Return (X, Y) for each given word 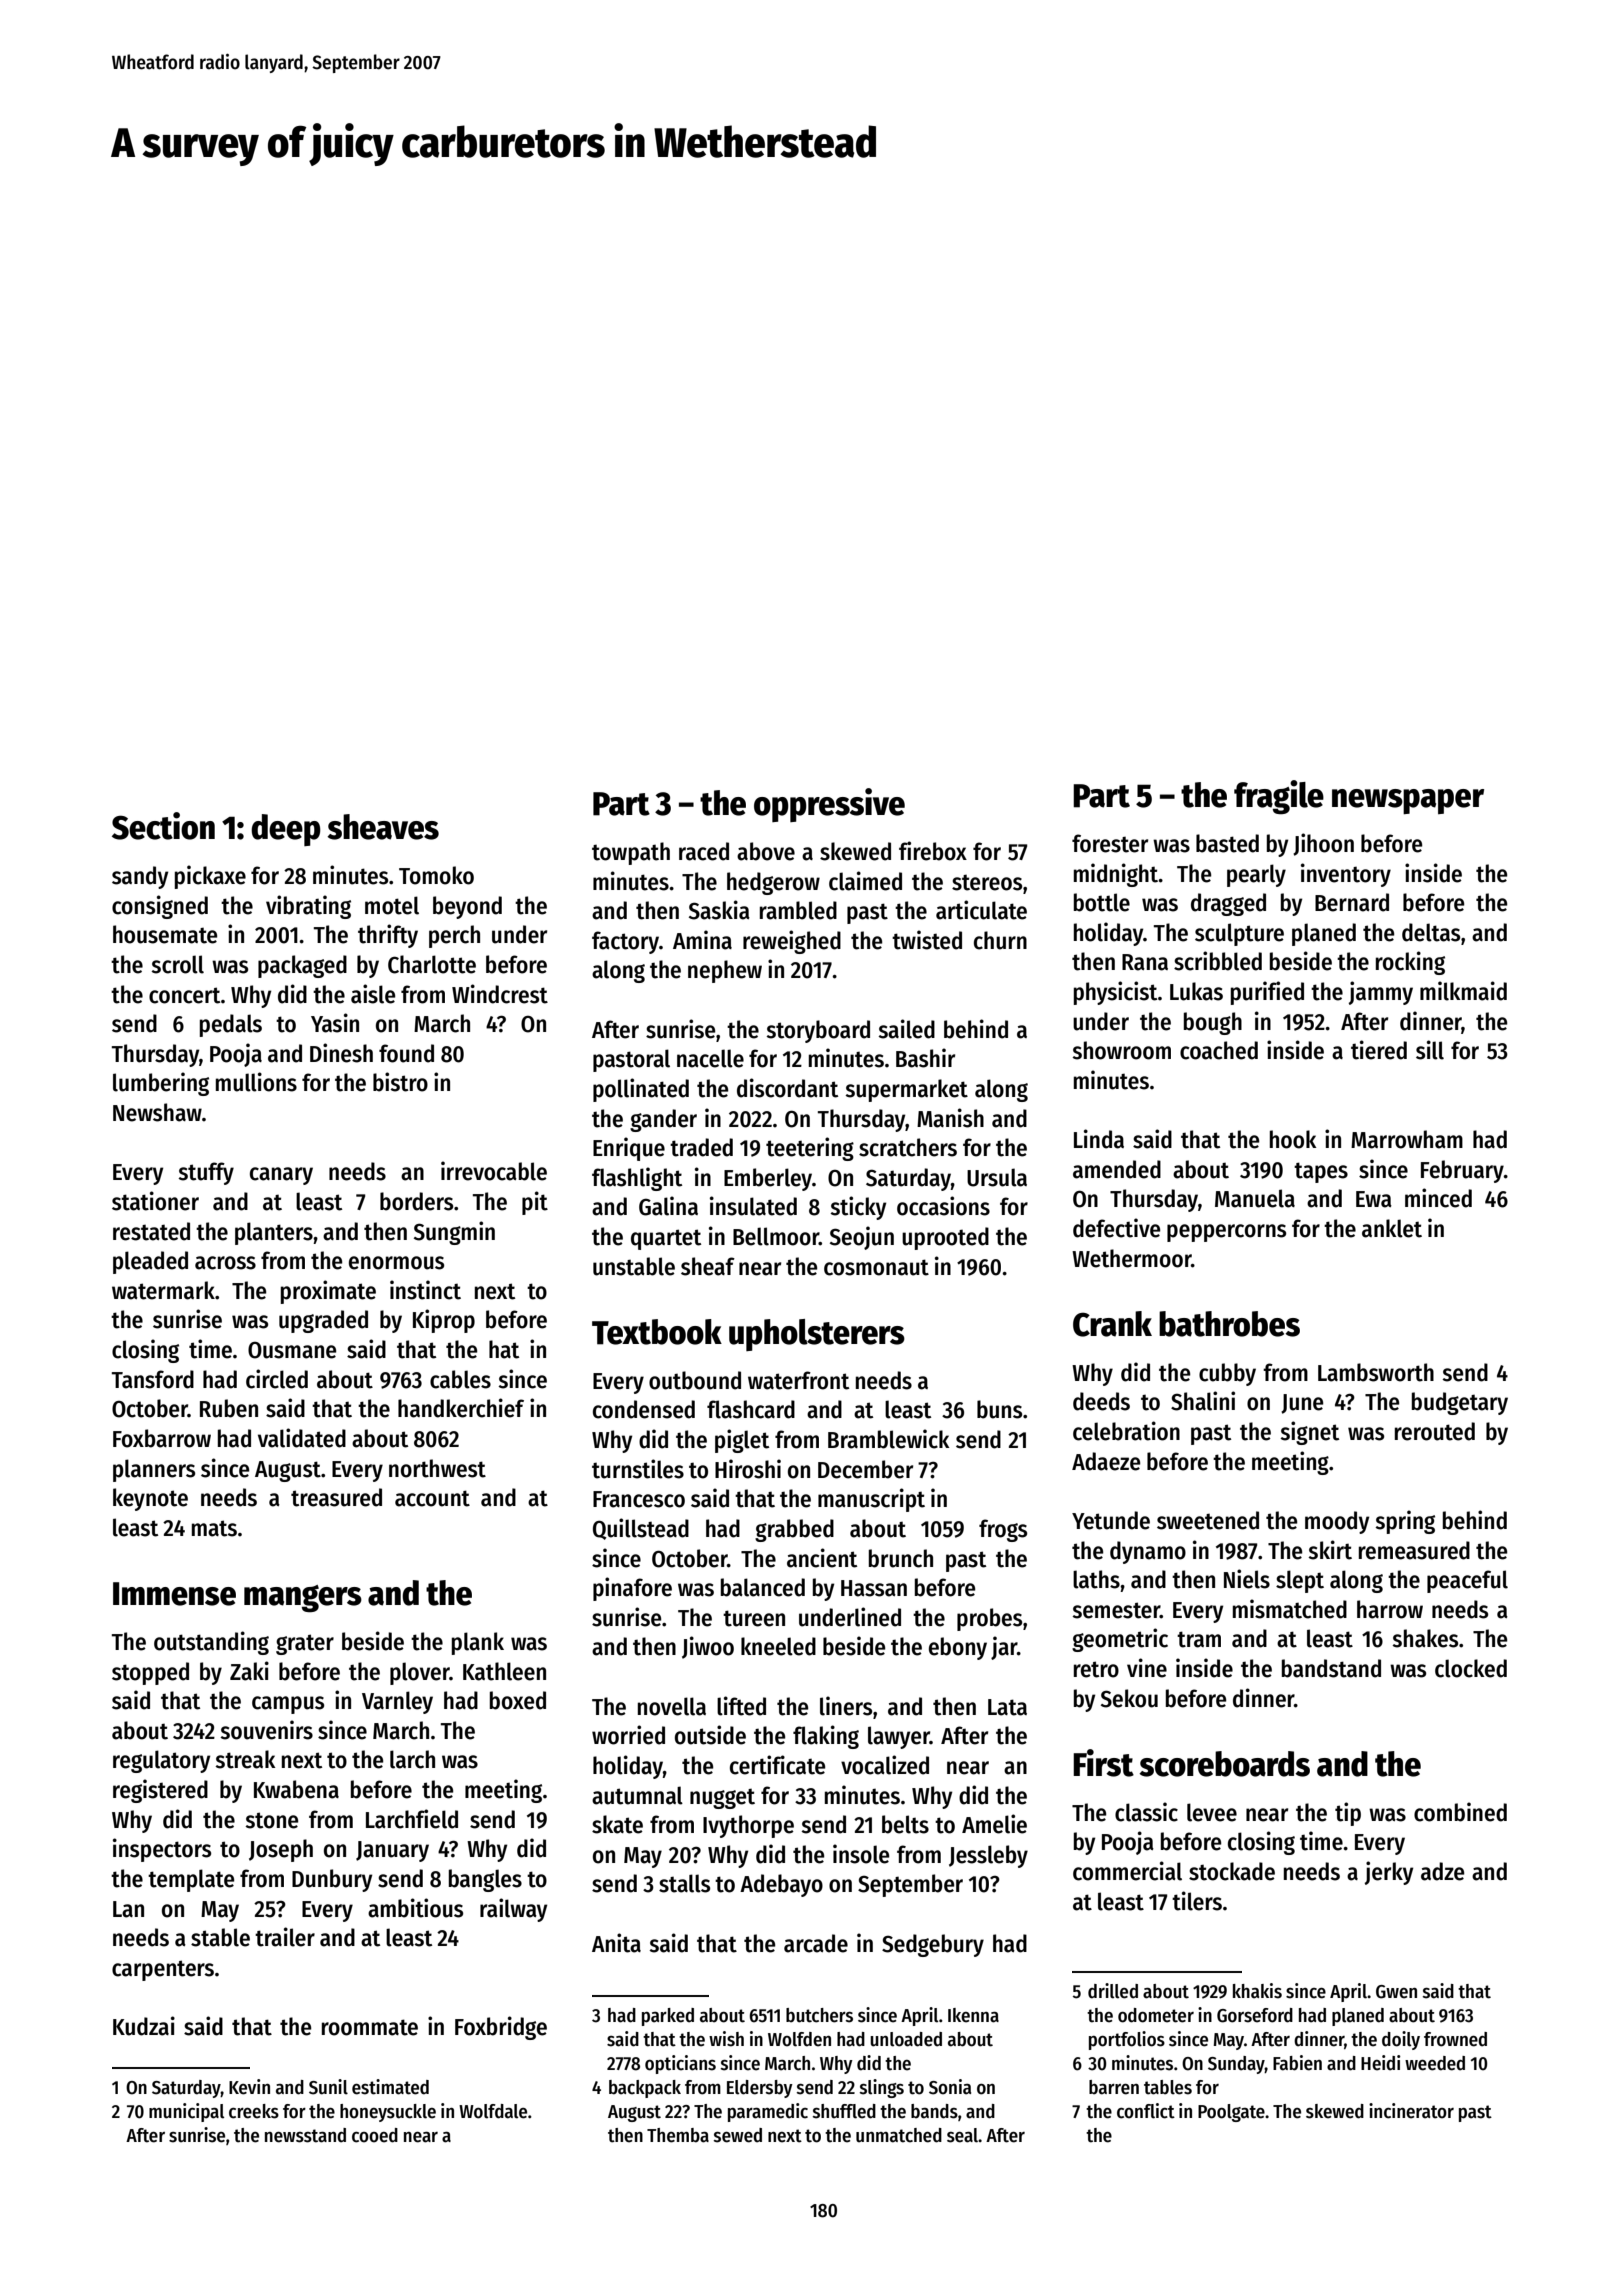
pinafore (632, 1589)
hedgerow (773, 883)
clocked (1471, 1668)
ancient (822, 1558)
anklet (1392, 1228)
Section (163, 826)
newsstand (305, 2135)
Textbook (657, 1332)
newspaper (1408, 801)
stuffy (206, 1173)
